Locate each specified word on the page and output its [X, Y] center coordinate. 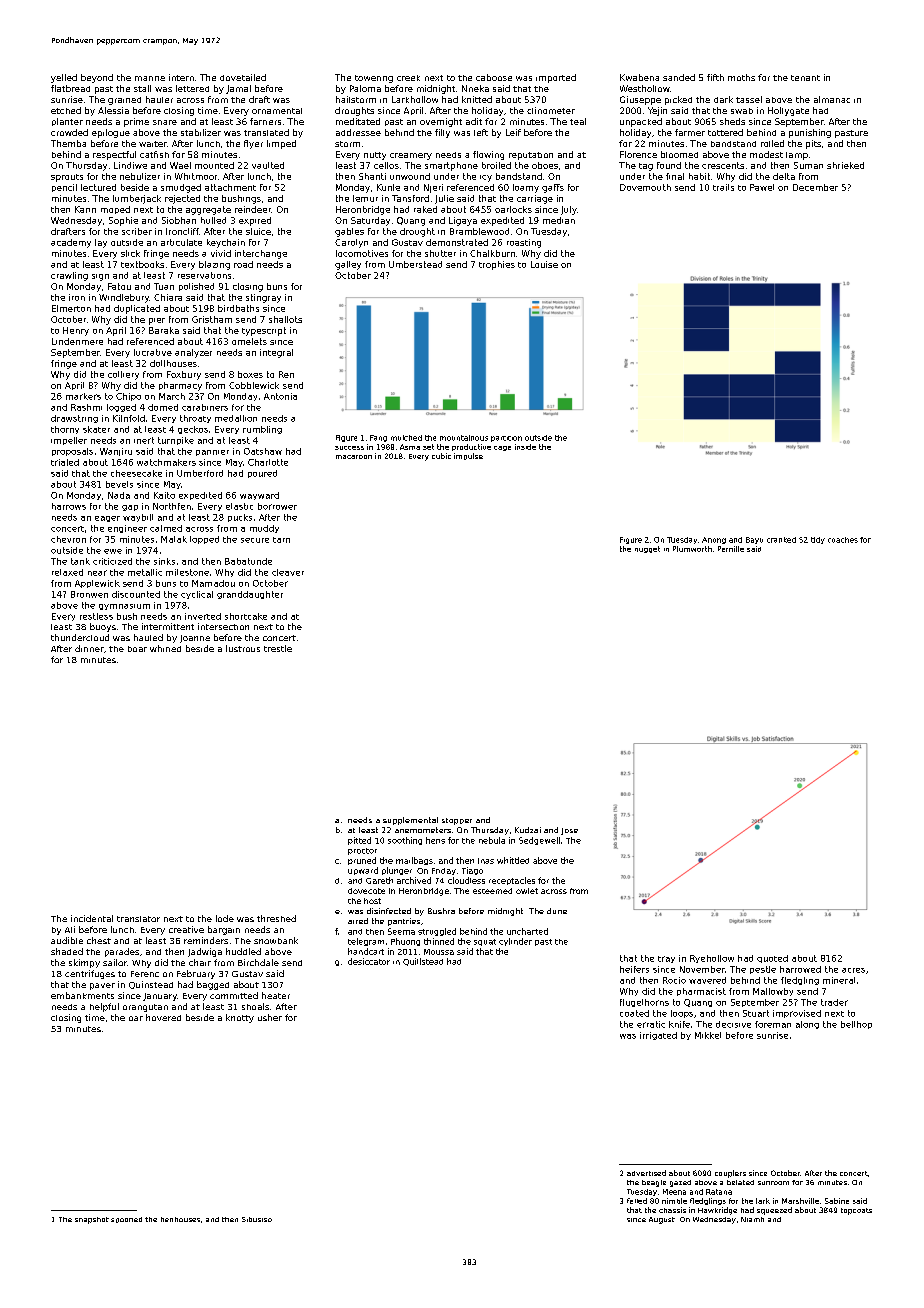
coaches [843, 540]
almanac [832, 99]
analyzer [193, 353]
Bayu [754, 540]
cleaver [288, 572]
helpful [104, 1007]
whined [165, 648]
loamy [526, 188]
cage [502, 448]
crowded [69, 132]
